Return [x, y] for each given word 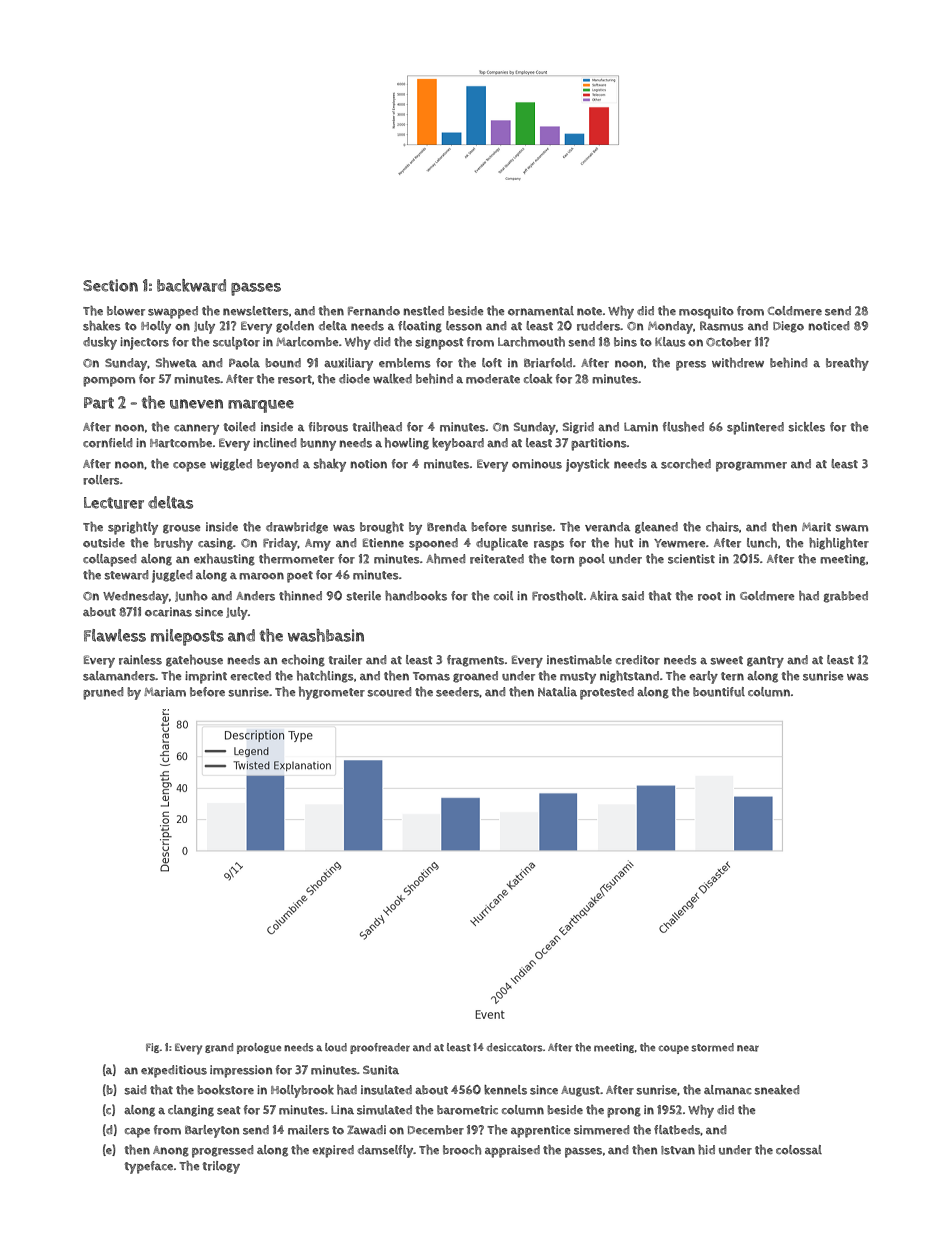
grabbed [846, 597]
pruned [103, 693]
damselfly [386, 1151]
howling [407, 444]
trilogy [221, 1167]
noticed [828, 326]
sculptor [236, 343]
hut [624, 543]
